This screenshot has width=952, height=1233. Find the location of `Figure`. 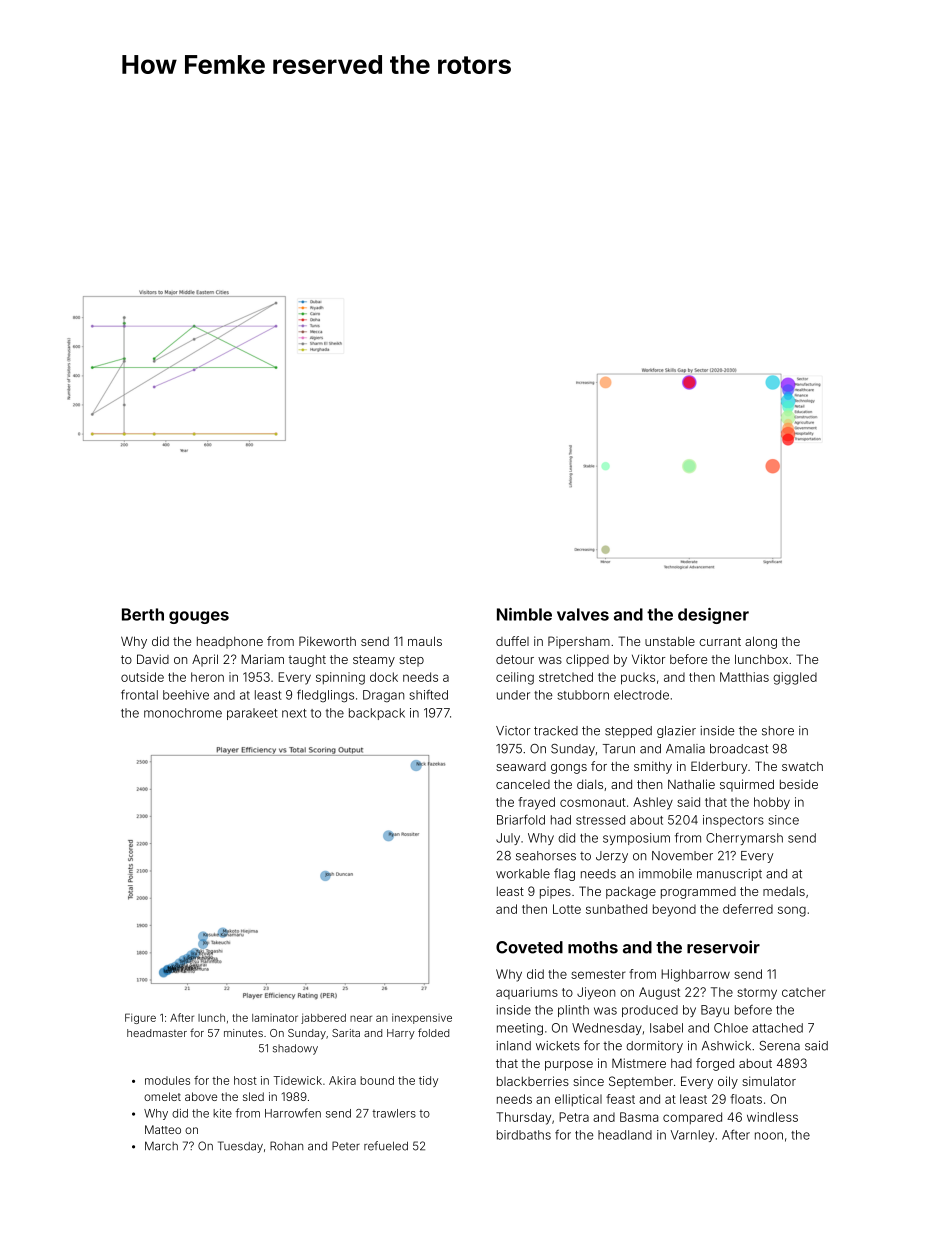

Figure is located at coordinates (140, 1018).
